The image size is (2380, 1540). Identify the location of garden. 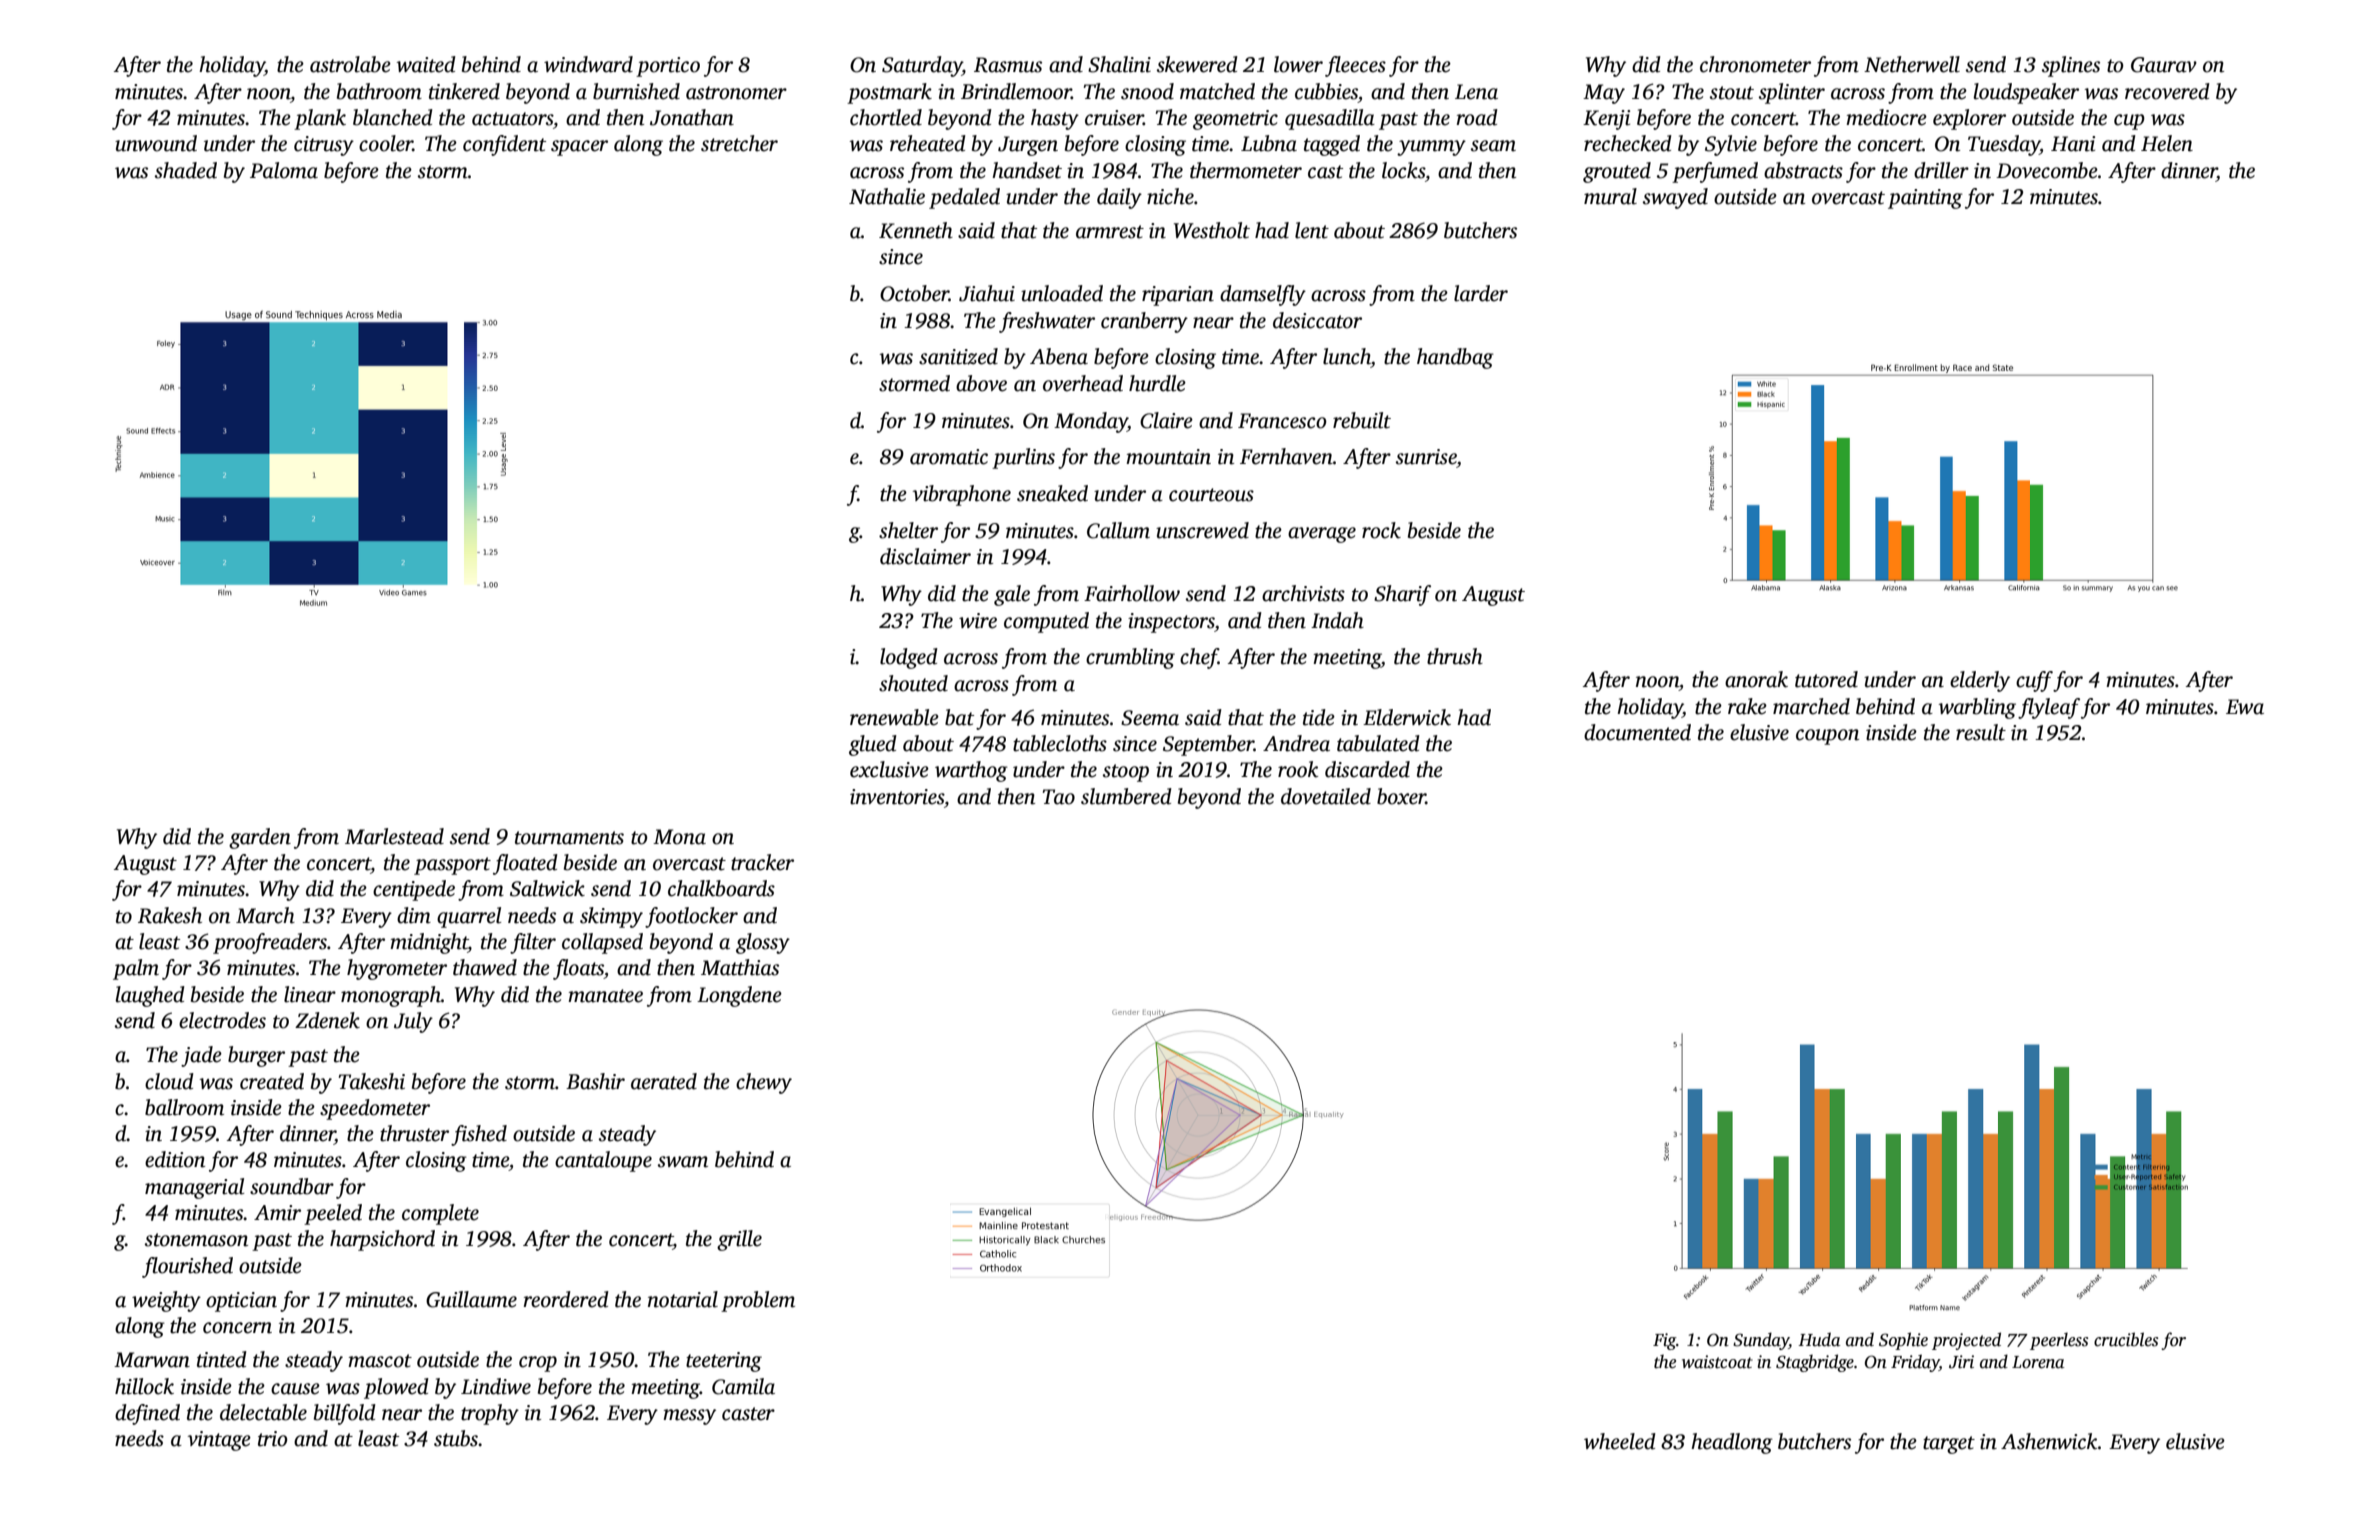
(260, 838).
